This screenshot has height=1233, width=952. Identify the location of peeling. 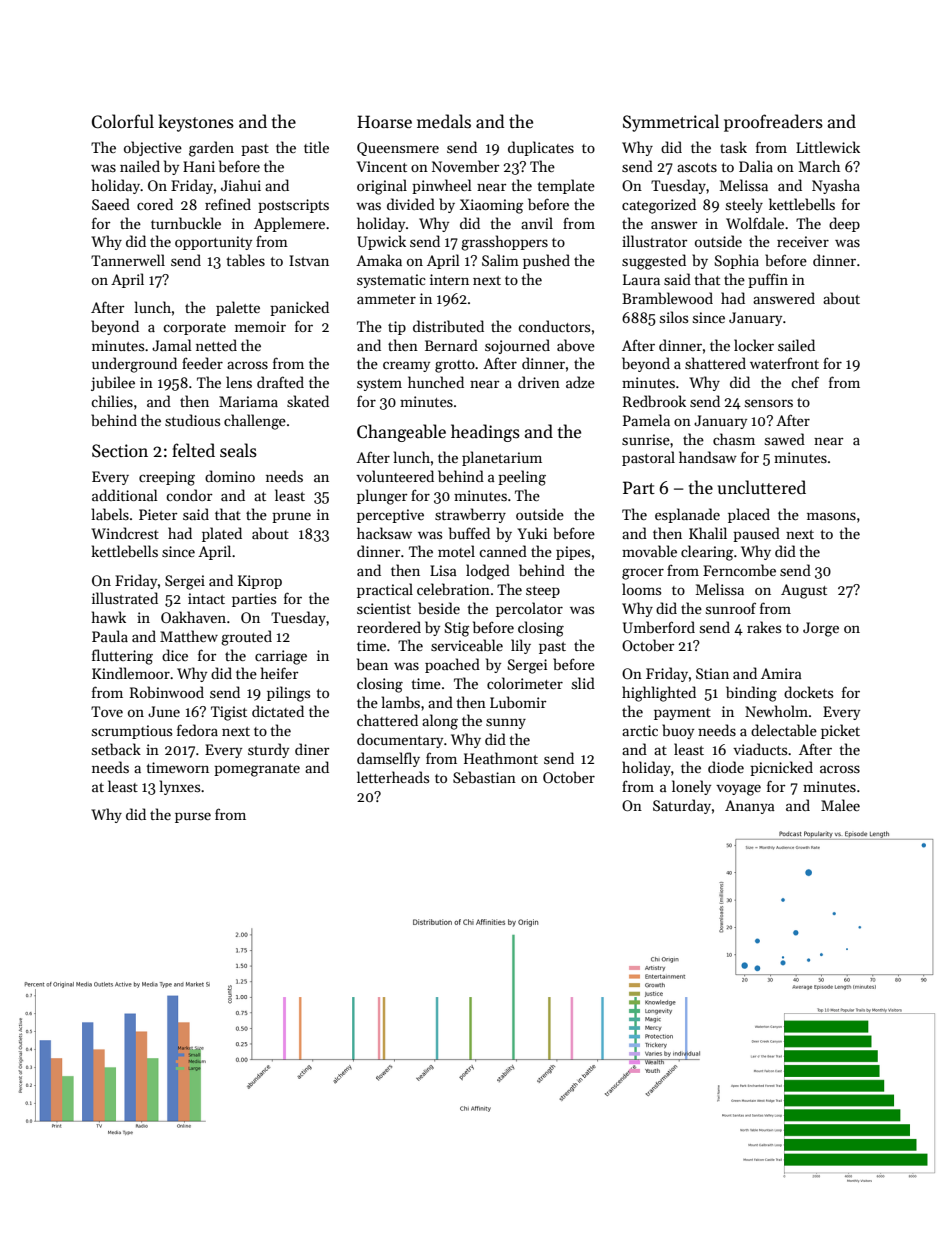
(522, 478).
